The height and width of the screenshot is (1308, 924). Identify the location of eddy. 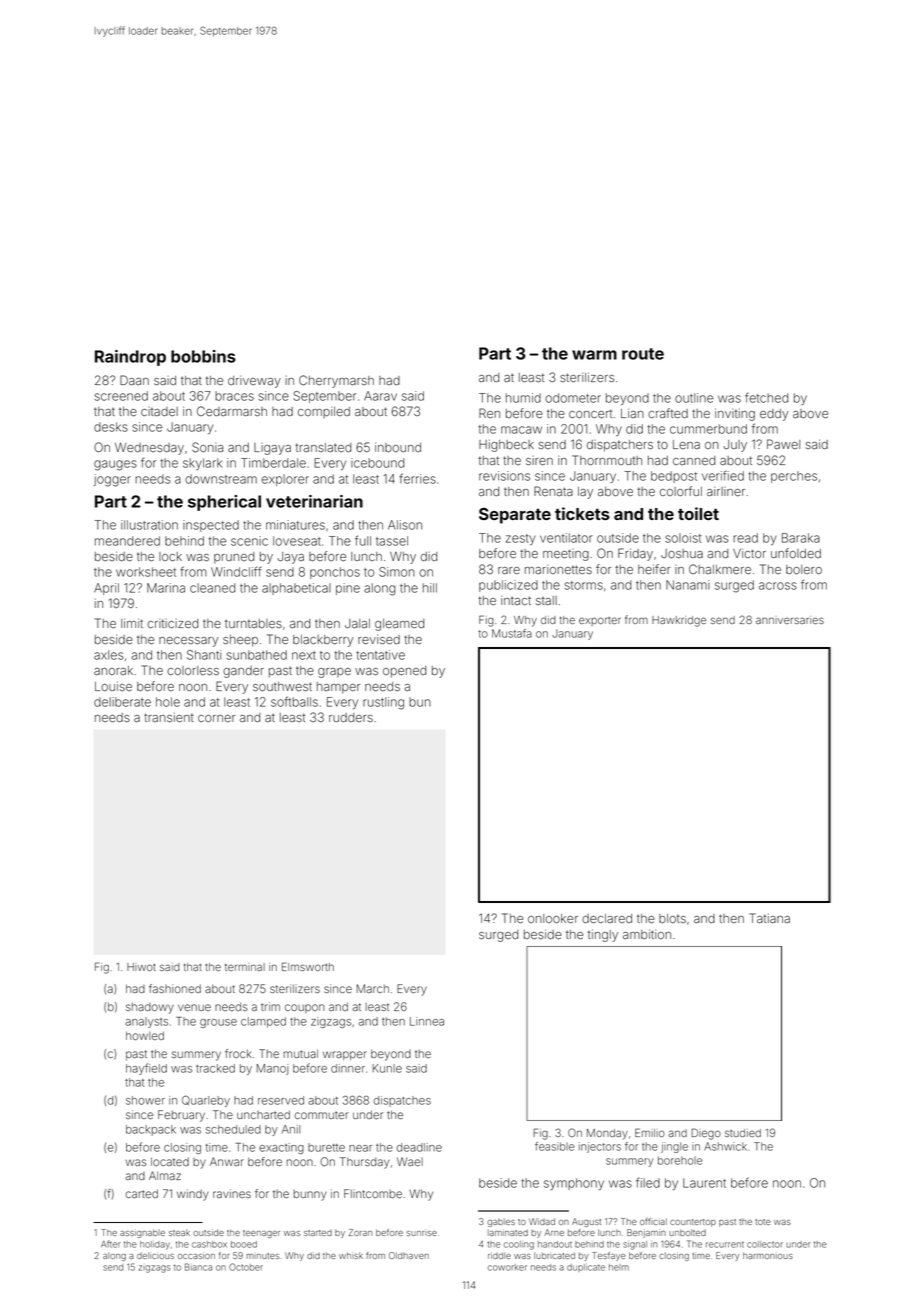
(774, 415).
